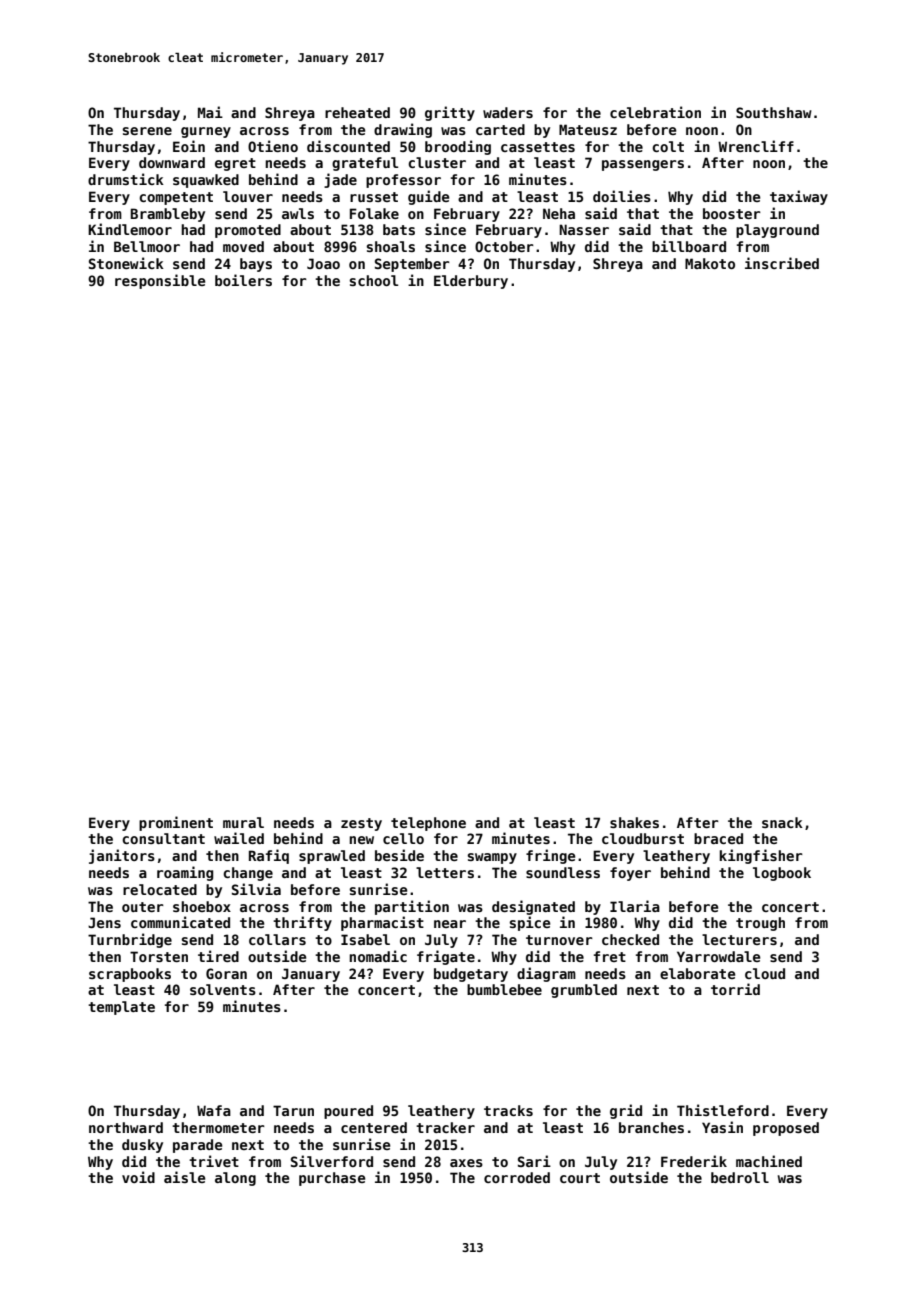 This screenshot has width=924, height=1308. What do you see at coordinates (450, 113) in the screenshot?
I see `gritty` at bounding box center [450, 113].
